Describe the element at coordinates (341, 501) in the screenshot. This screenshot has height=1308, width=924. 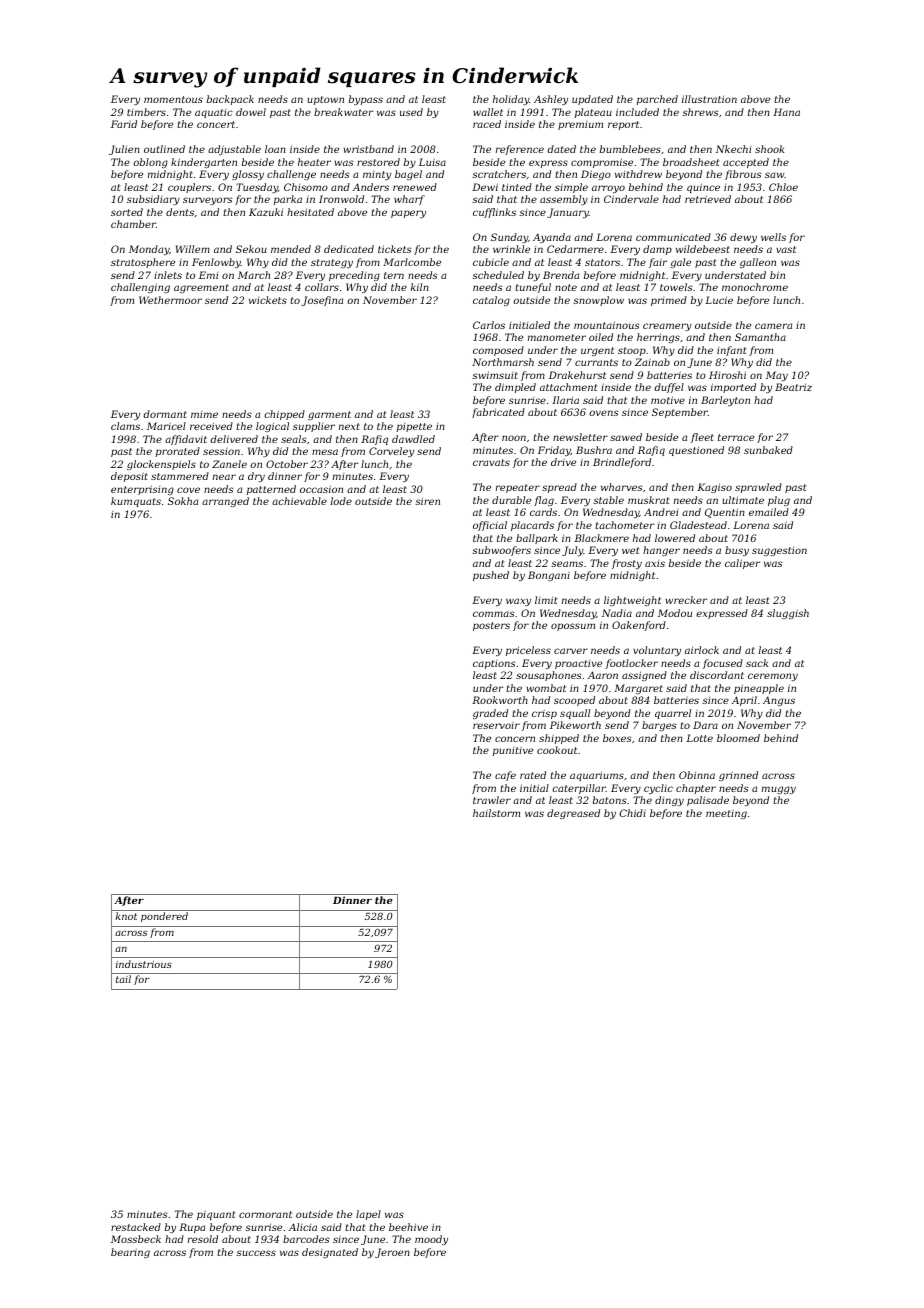
I see `lode` at that location.
